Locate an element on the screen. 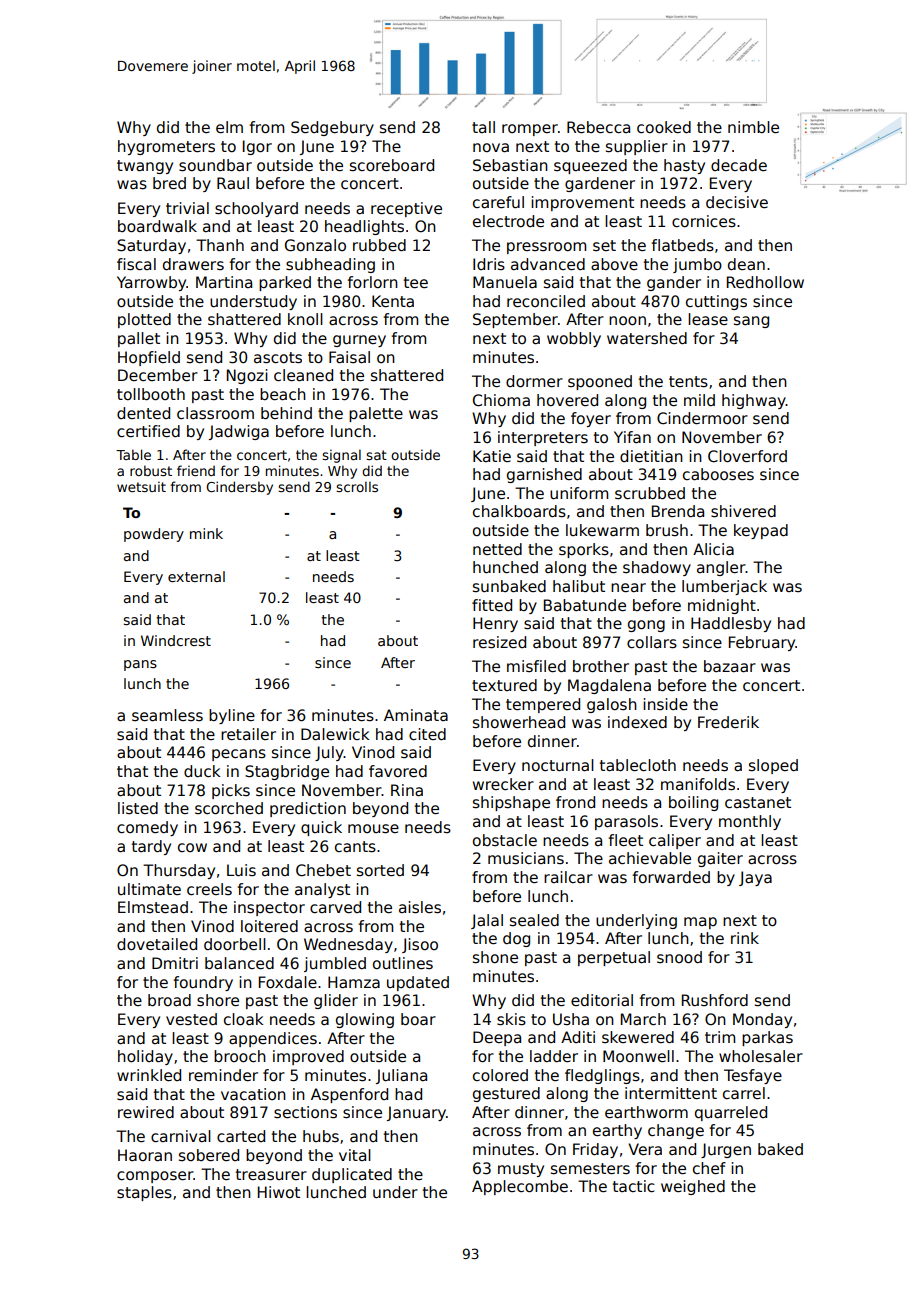  listed is located at coordinates (138, 808).
